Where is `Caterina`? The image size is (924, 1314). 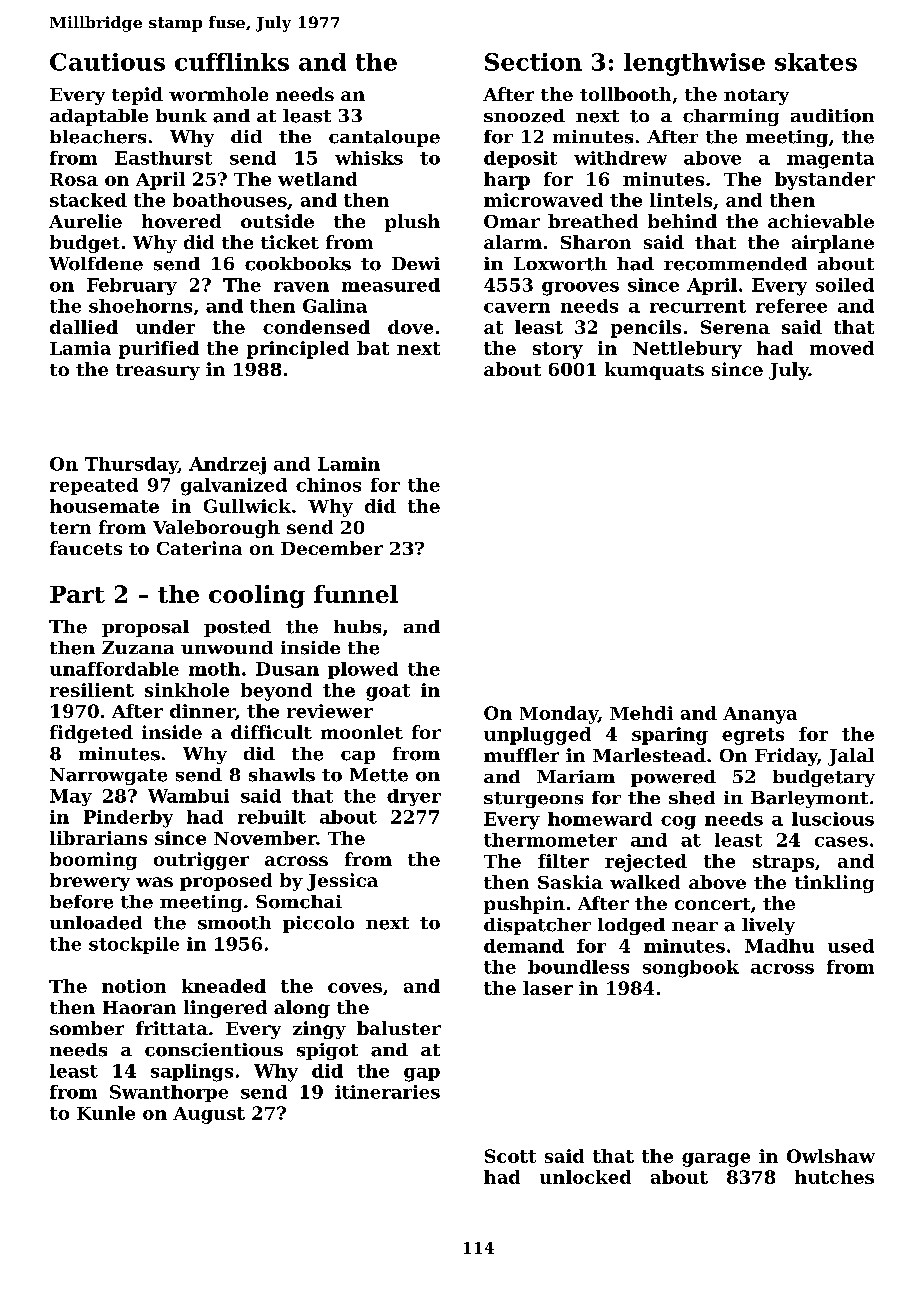
Caterina is located at coordinates (199, 548).
